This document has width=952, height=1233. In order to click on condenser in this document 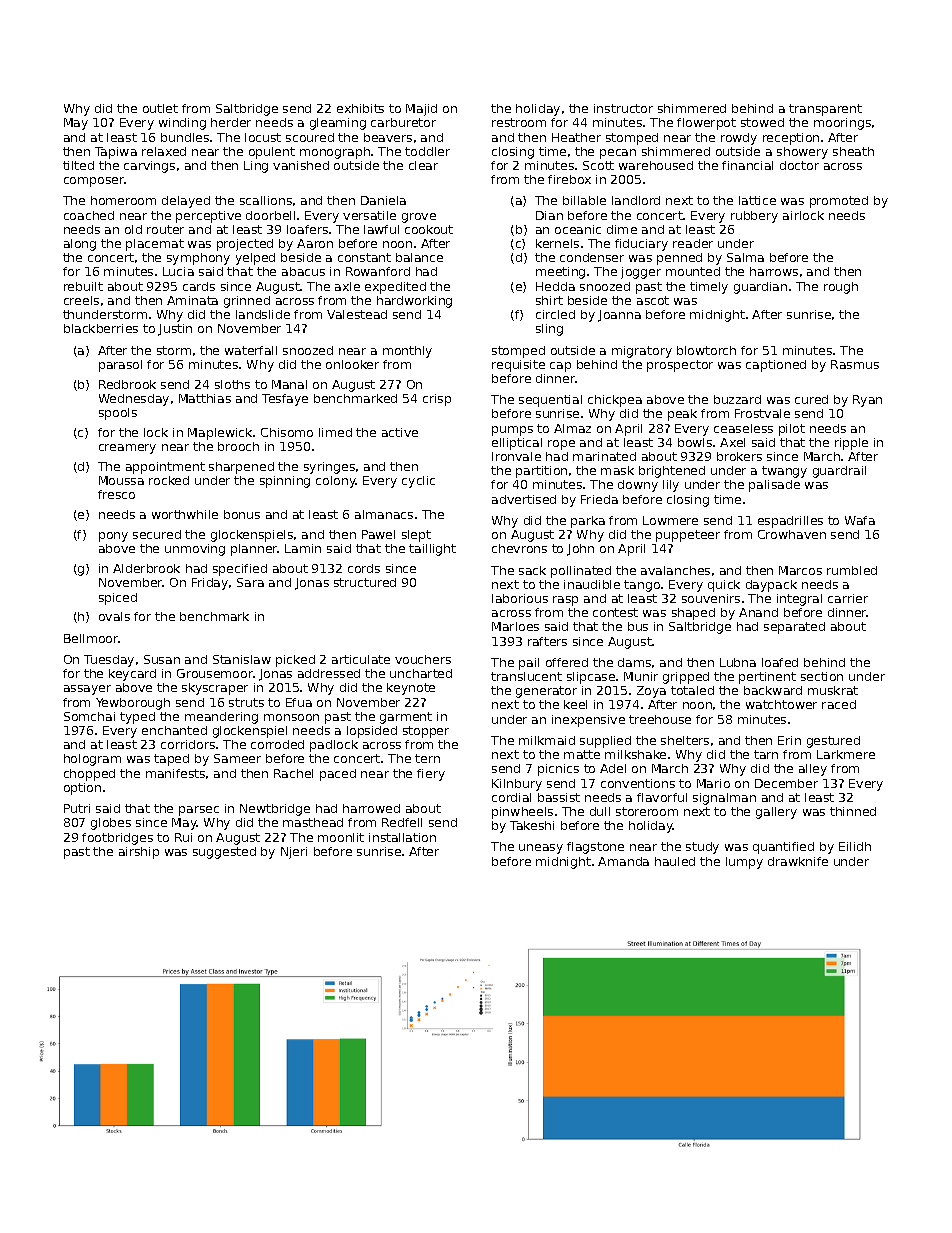, I will do `click(592, 257)`.
